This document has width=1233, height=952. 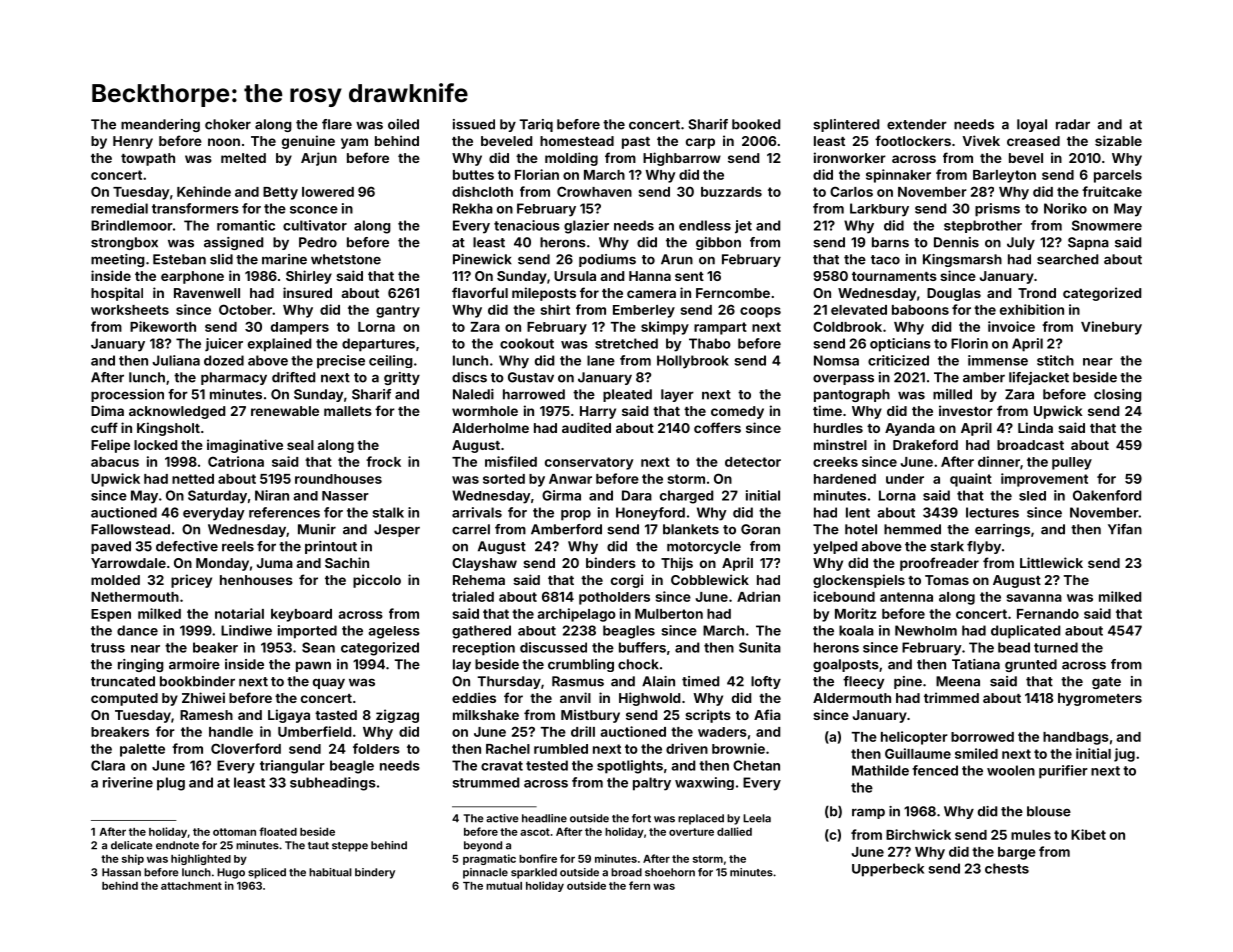 What do you see at coordinates (677, 395) in the document?
I see `layer` at bounding box center [677, 395].
